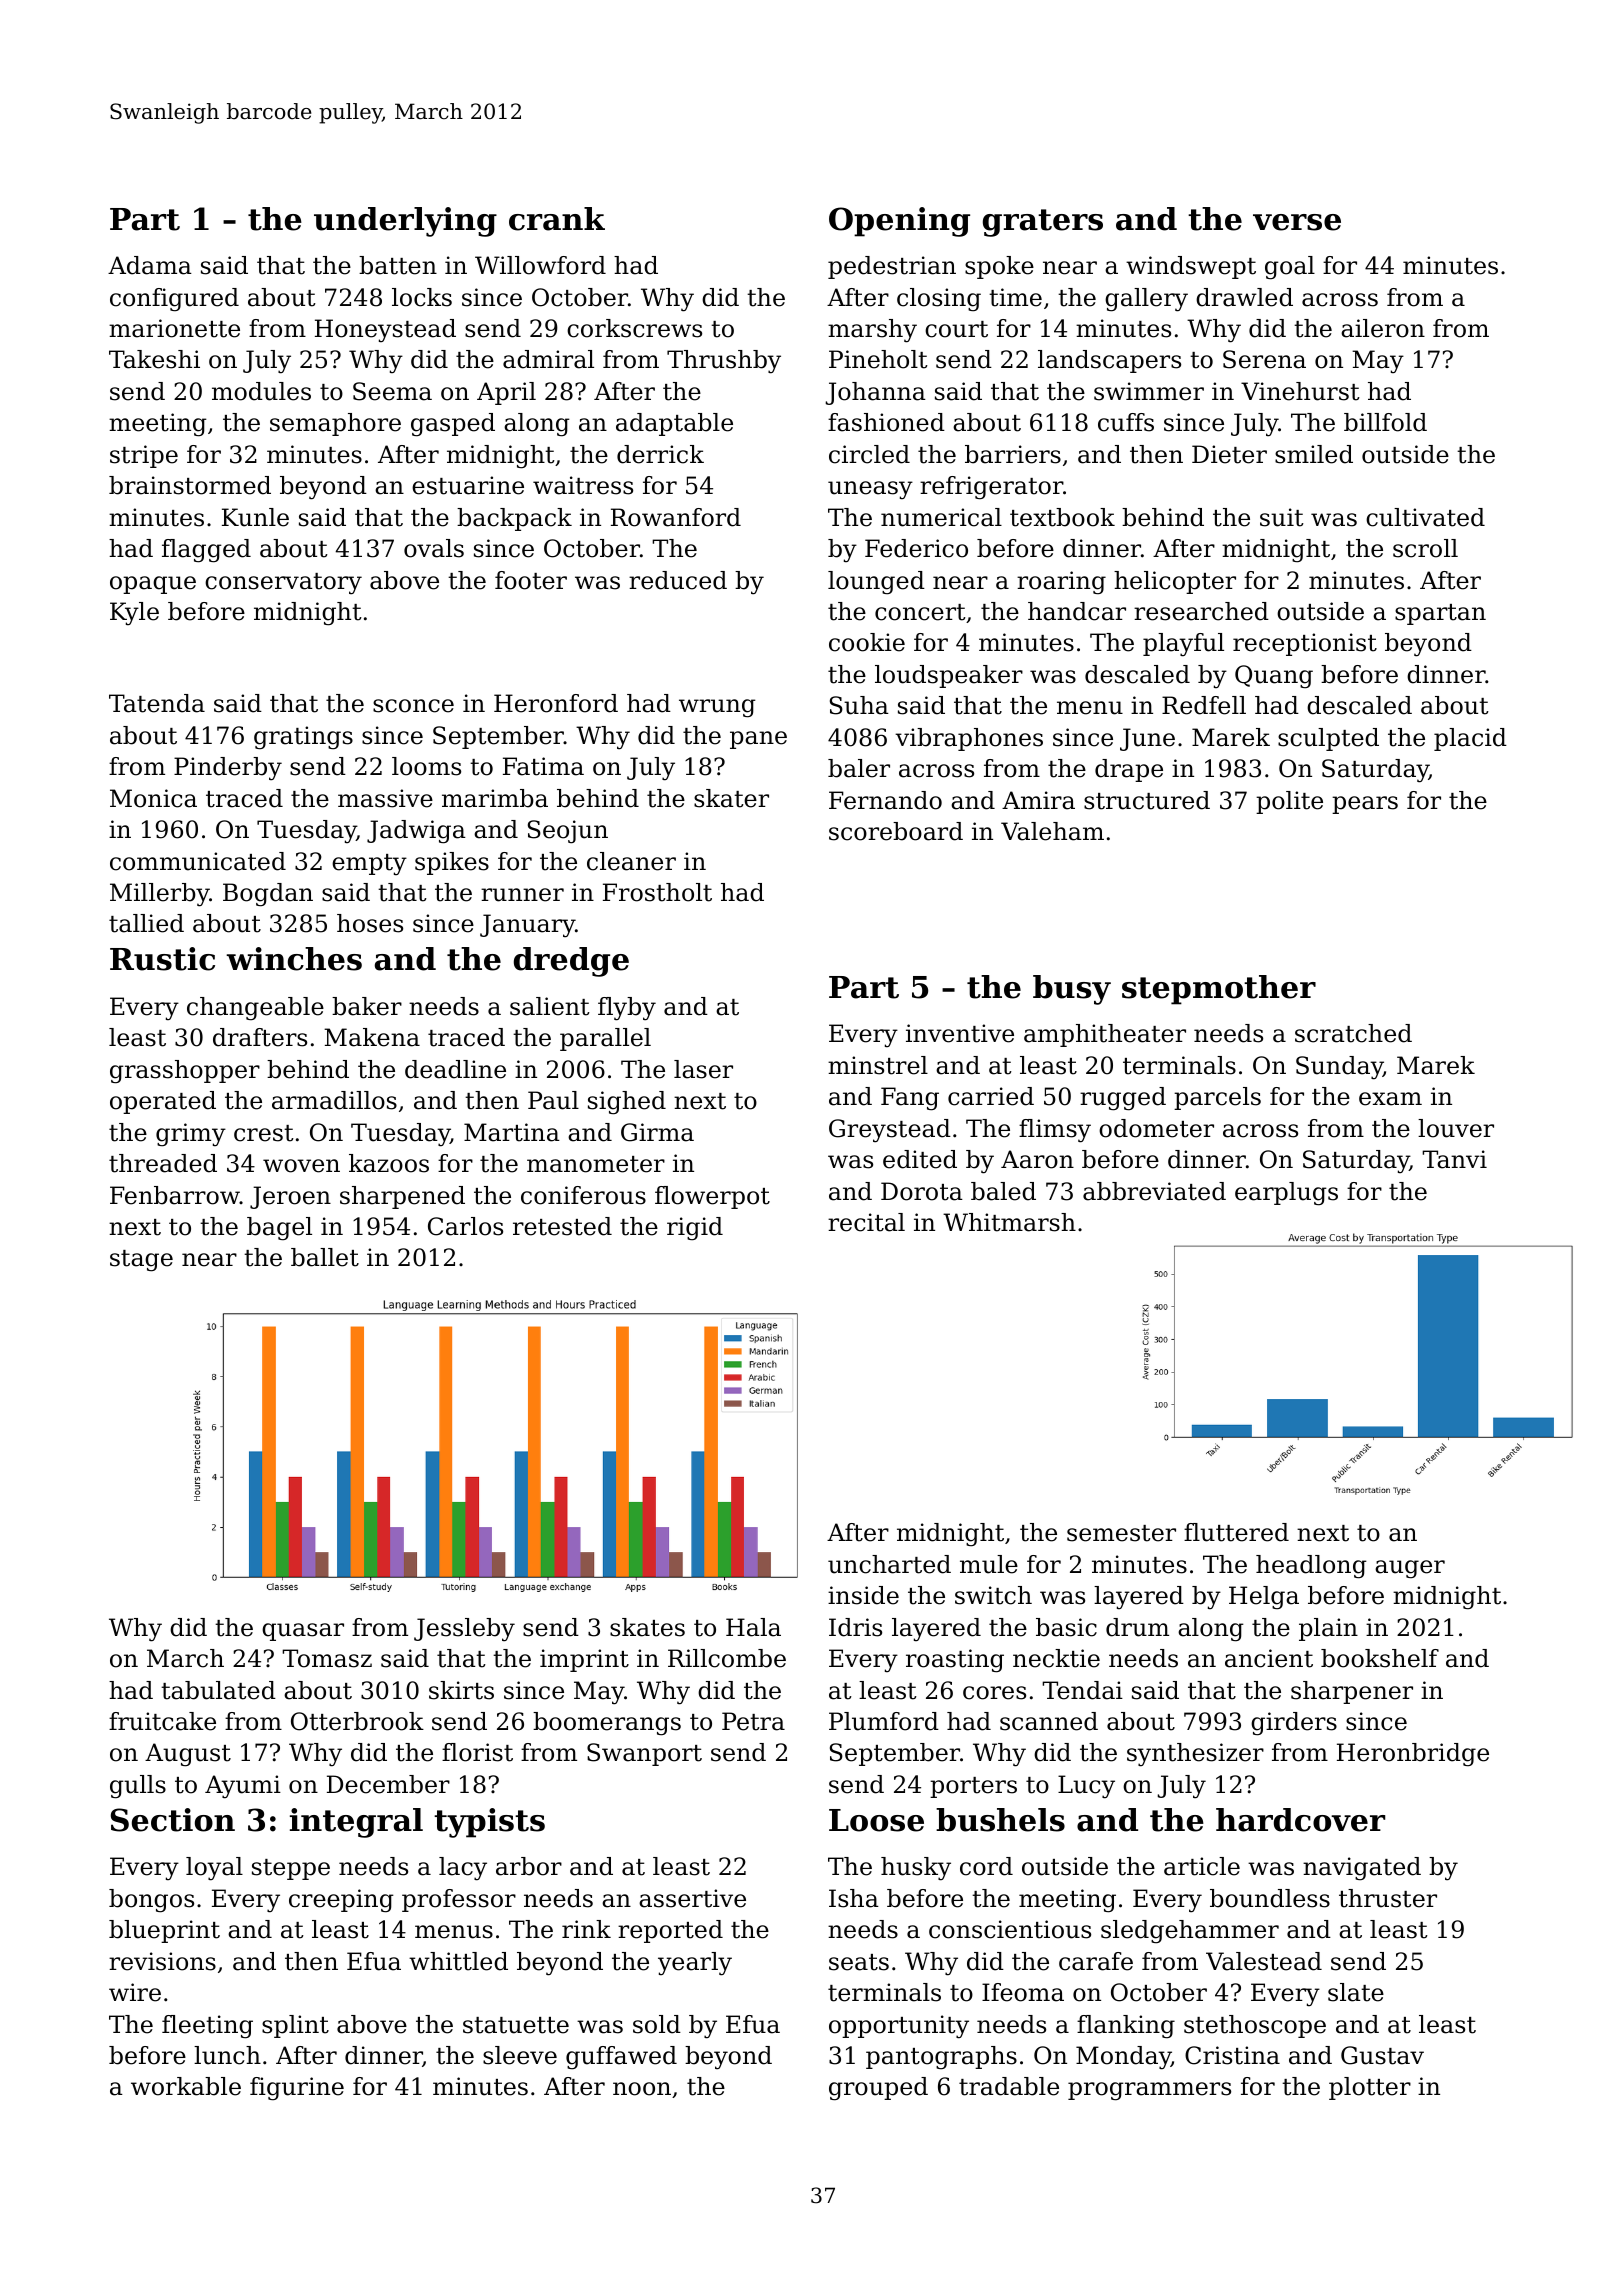 The height and width of the screenshot is (2292, 1620). Describe the element at coordinates (999, 267) in the screenshot. I see `spoke` at that location.
